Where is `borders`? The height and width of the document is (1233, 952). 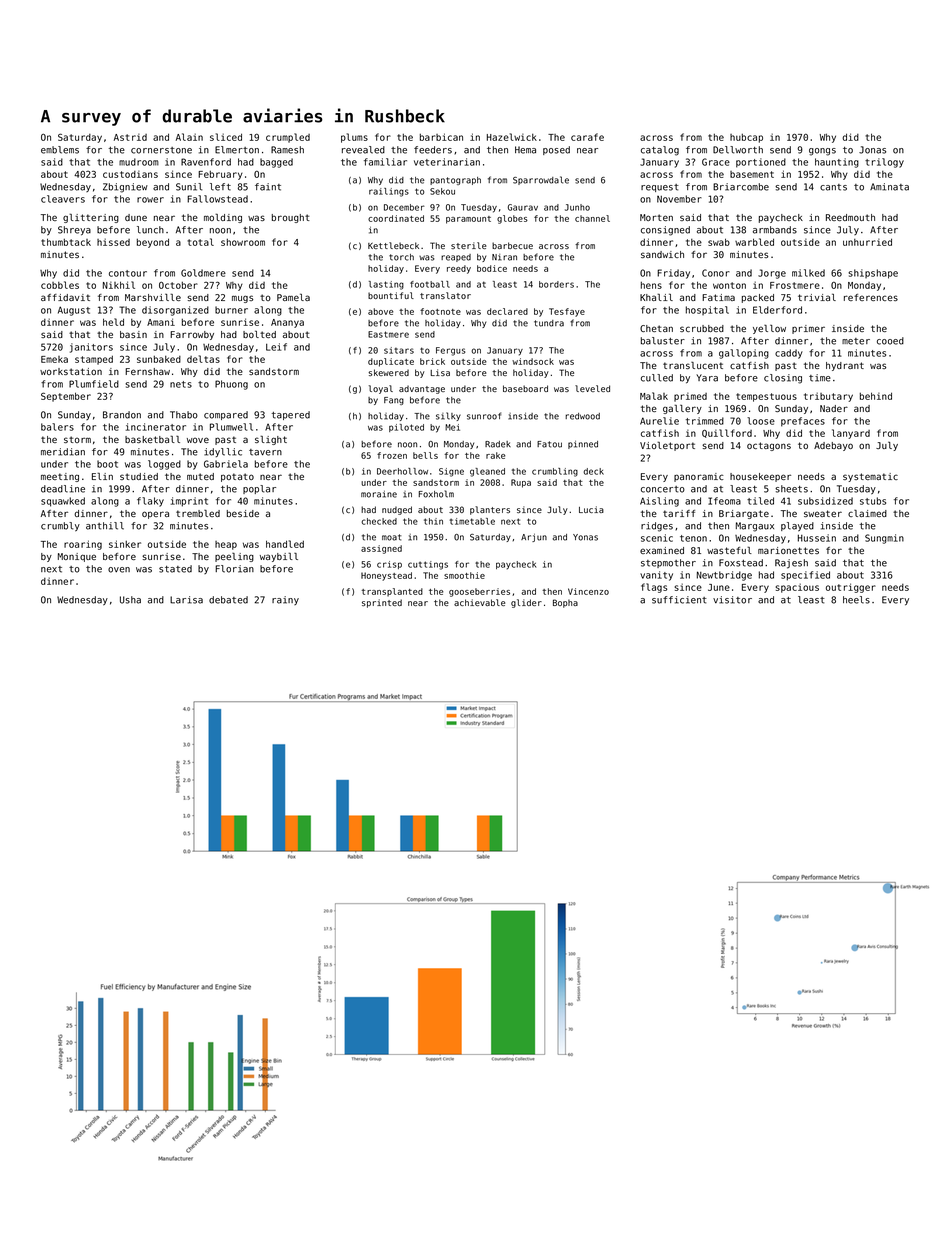 borders is located at coordinates (556, 284).
